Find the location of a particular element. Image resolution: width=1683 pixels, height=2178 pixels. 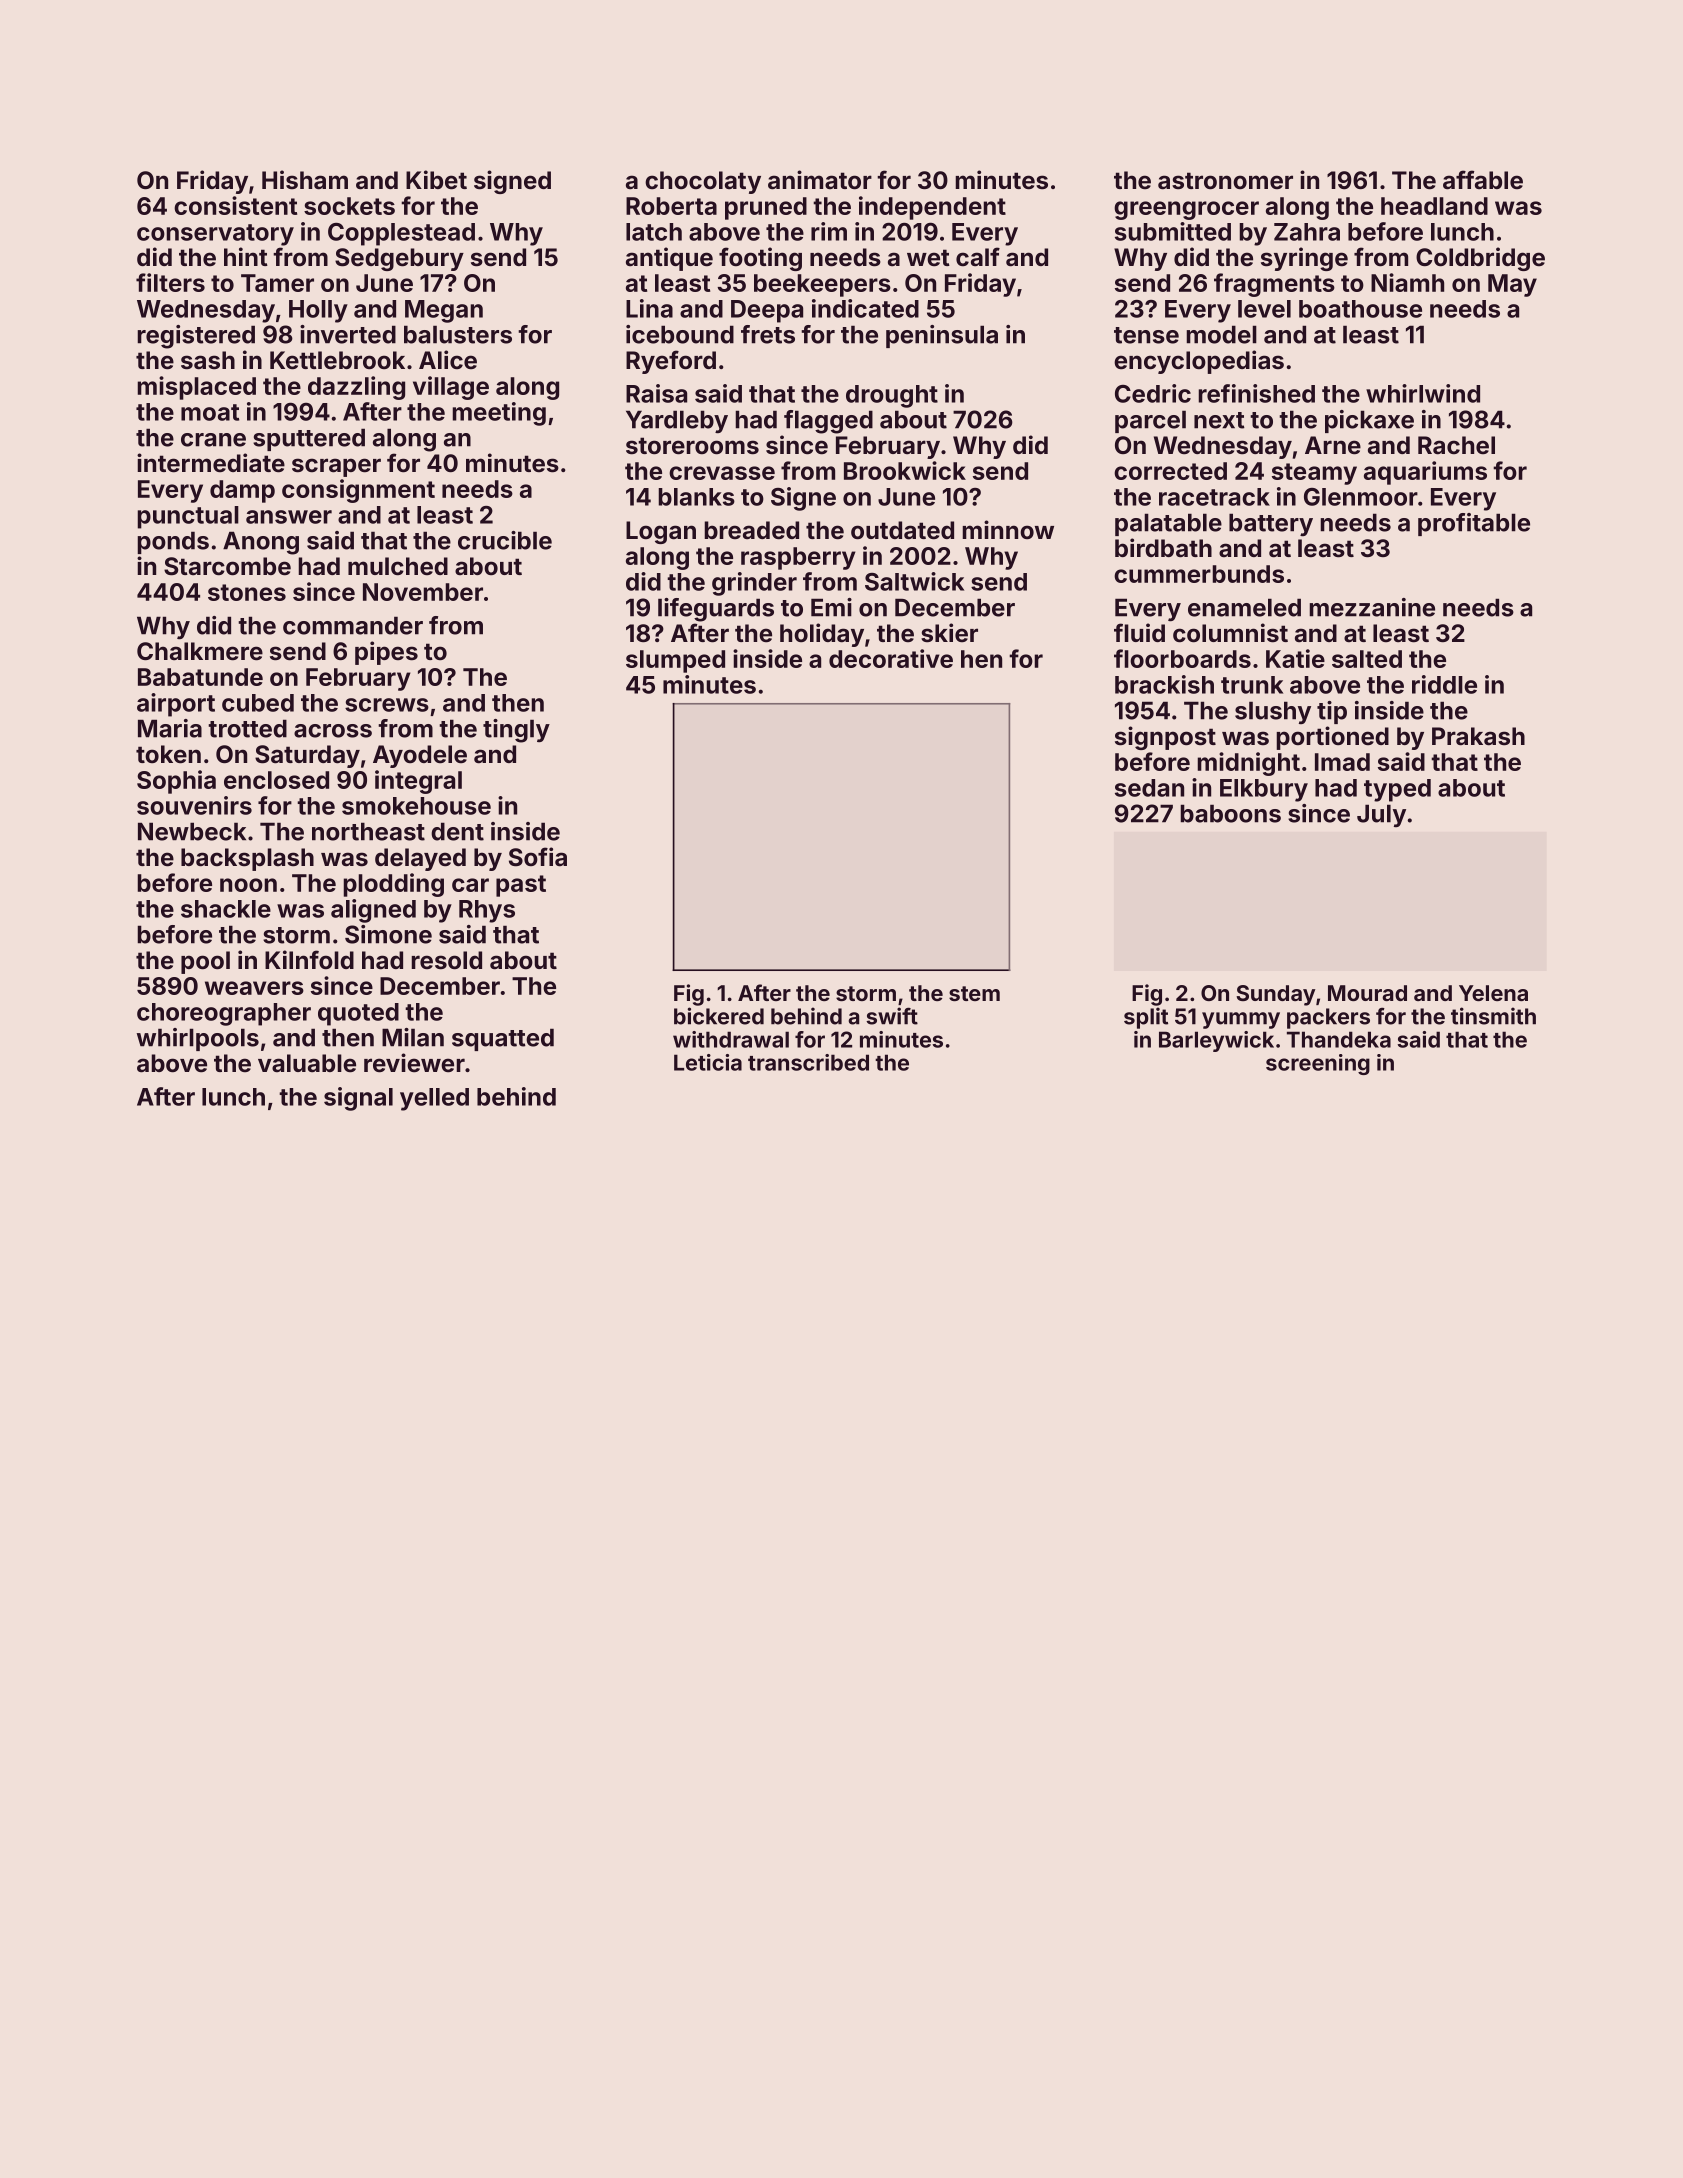

consistent is located at coordinates (235, 205).
